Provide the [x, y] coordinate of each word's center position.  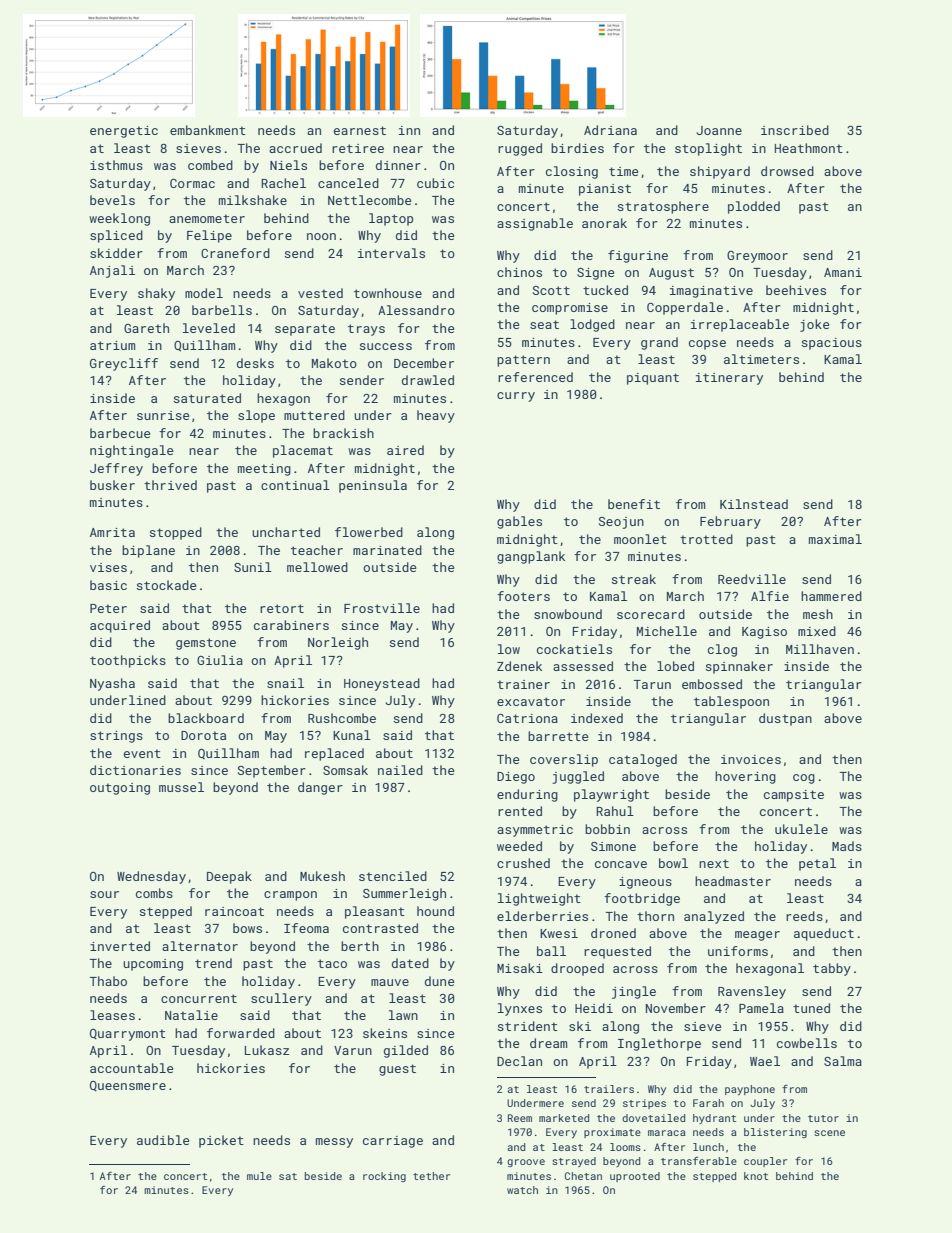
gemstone [206, 644]
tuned [811, 1008]
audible [163, 1140]
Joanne [719, 130]
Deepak [229, 877]
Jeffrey [116, 469]
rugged [520, 149]
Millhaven [820, 649]
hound [435, 911]
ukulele [801, 829]
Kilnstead [754, 504]
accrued [295, 148]
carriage [393, 1142]
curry [516, 397]
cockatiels [574, 649]
